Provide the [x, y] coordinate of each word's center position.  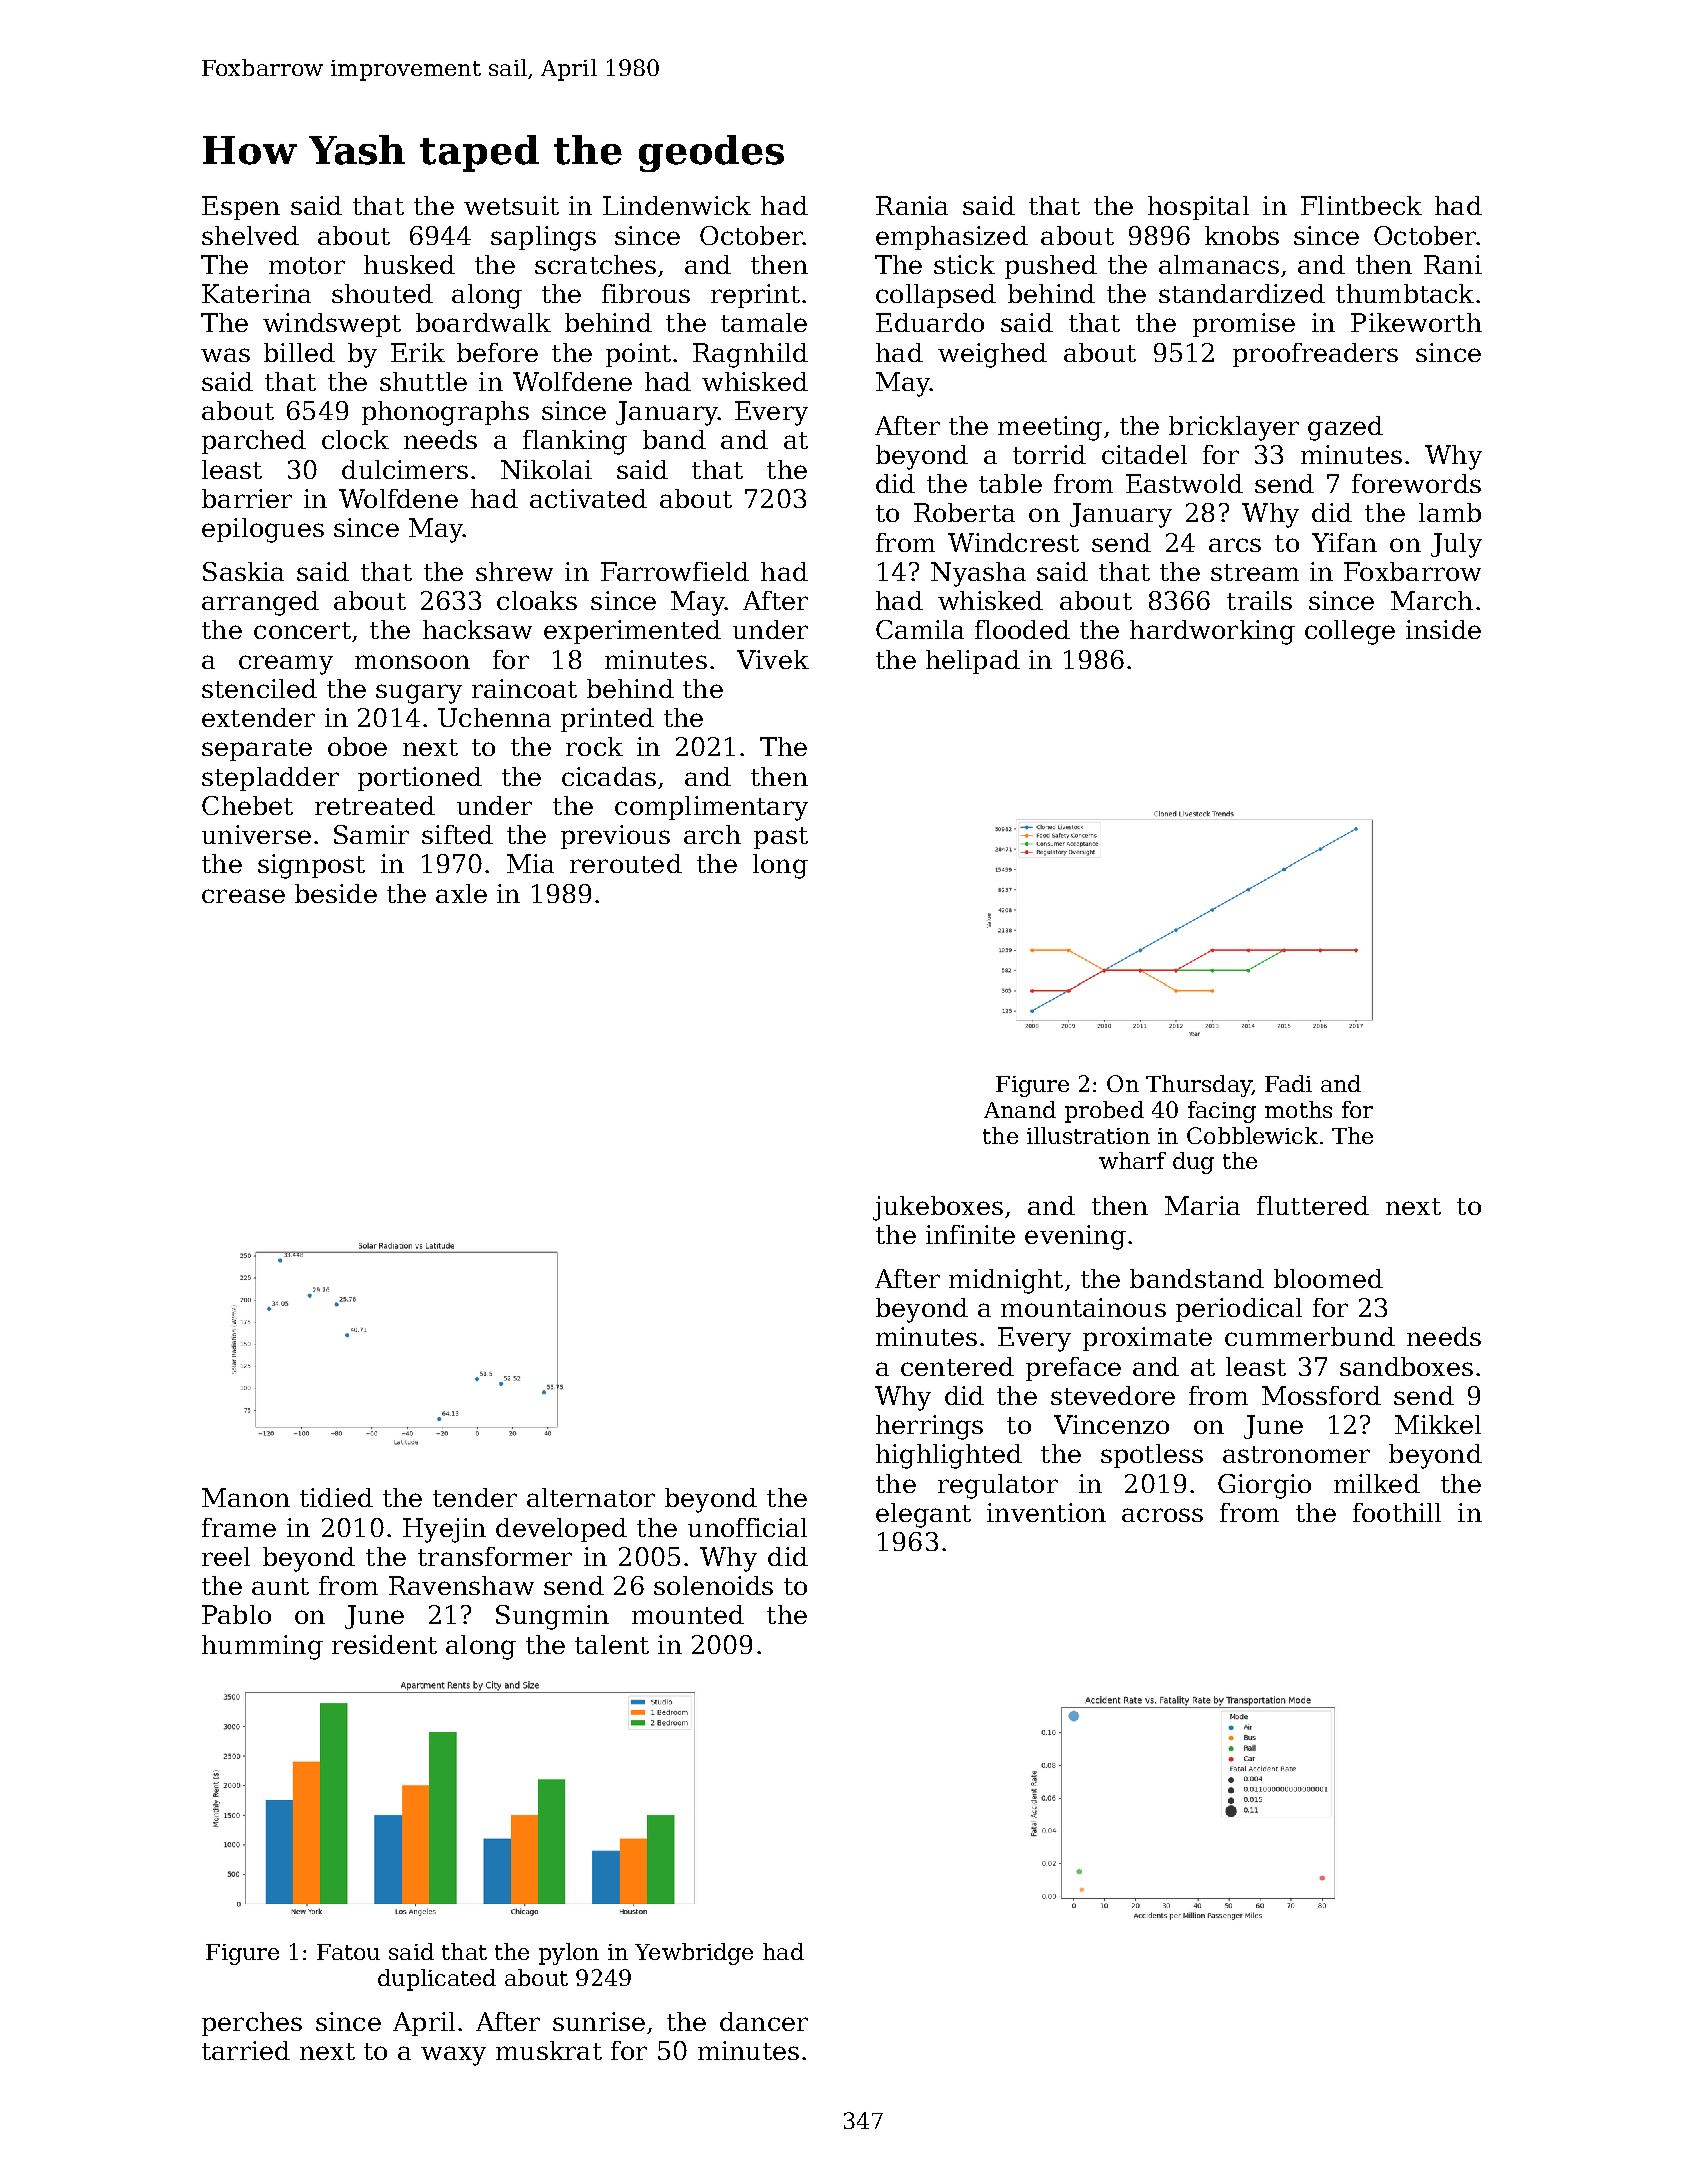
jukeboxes [938, 1208]
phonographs [445, 413]
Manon [246, 1497]
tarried [246, 2050]
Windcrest [1013, 542]
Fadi [1288, 1083]
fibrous [646, 293]
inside [1443, 629]
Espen [241, 208]
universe [256, 834]
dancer [764, 2021]
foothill [1397, 1512]
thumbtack [1405, 293]
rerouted [626, 863]
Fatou [348, 1952]
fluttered [1313, 1205]
